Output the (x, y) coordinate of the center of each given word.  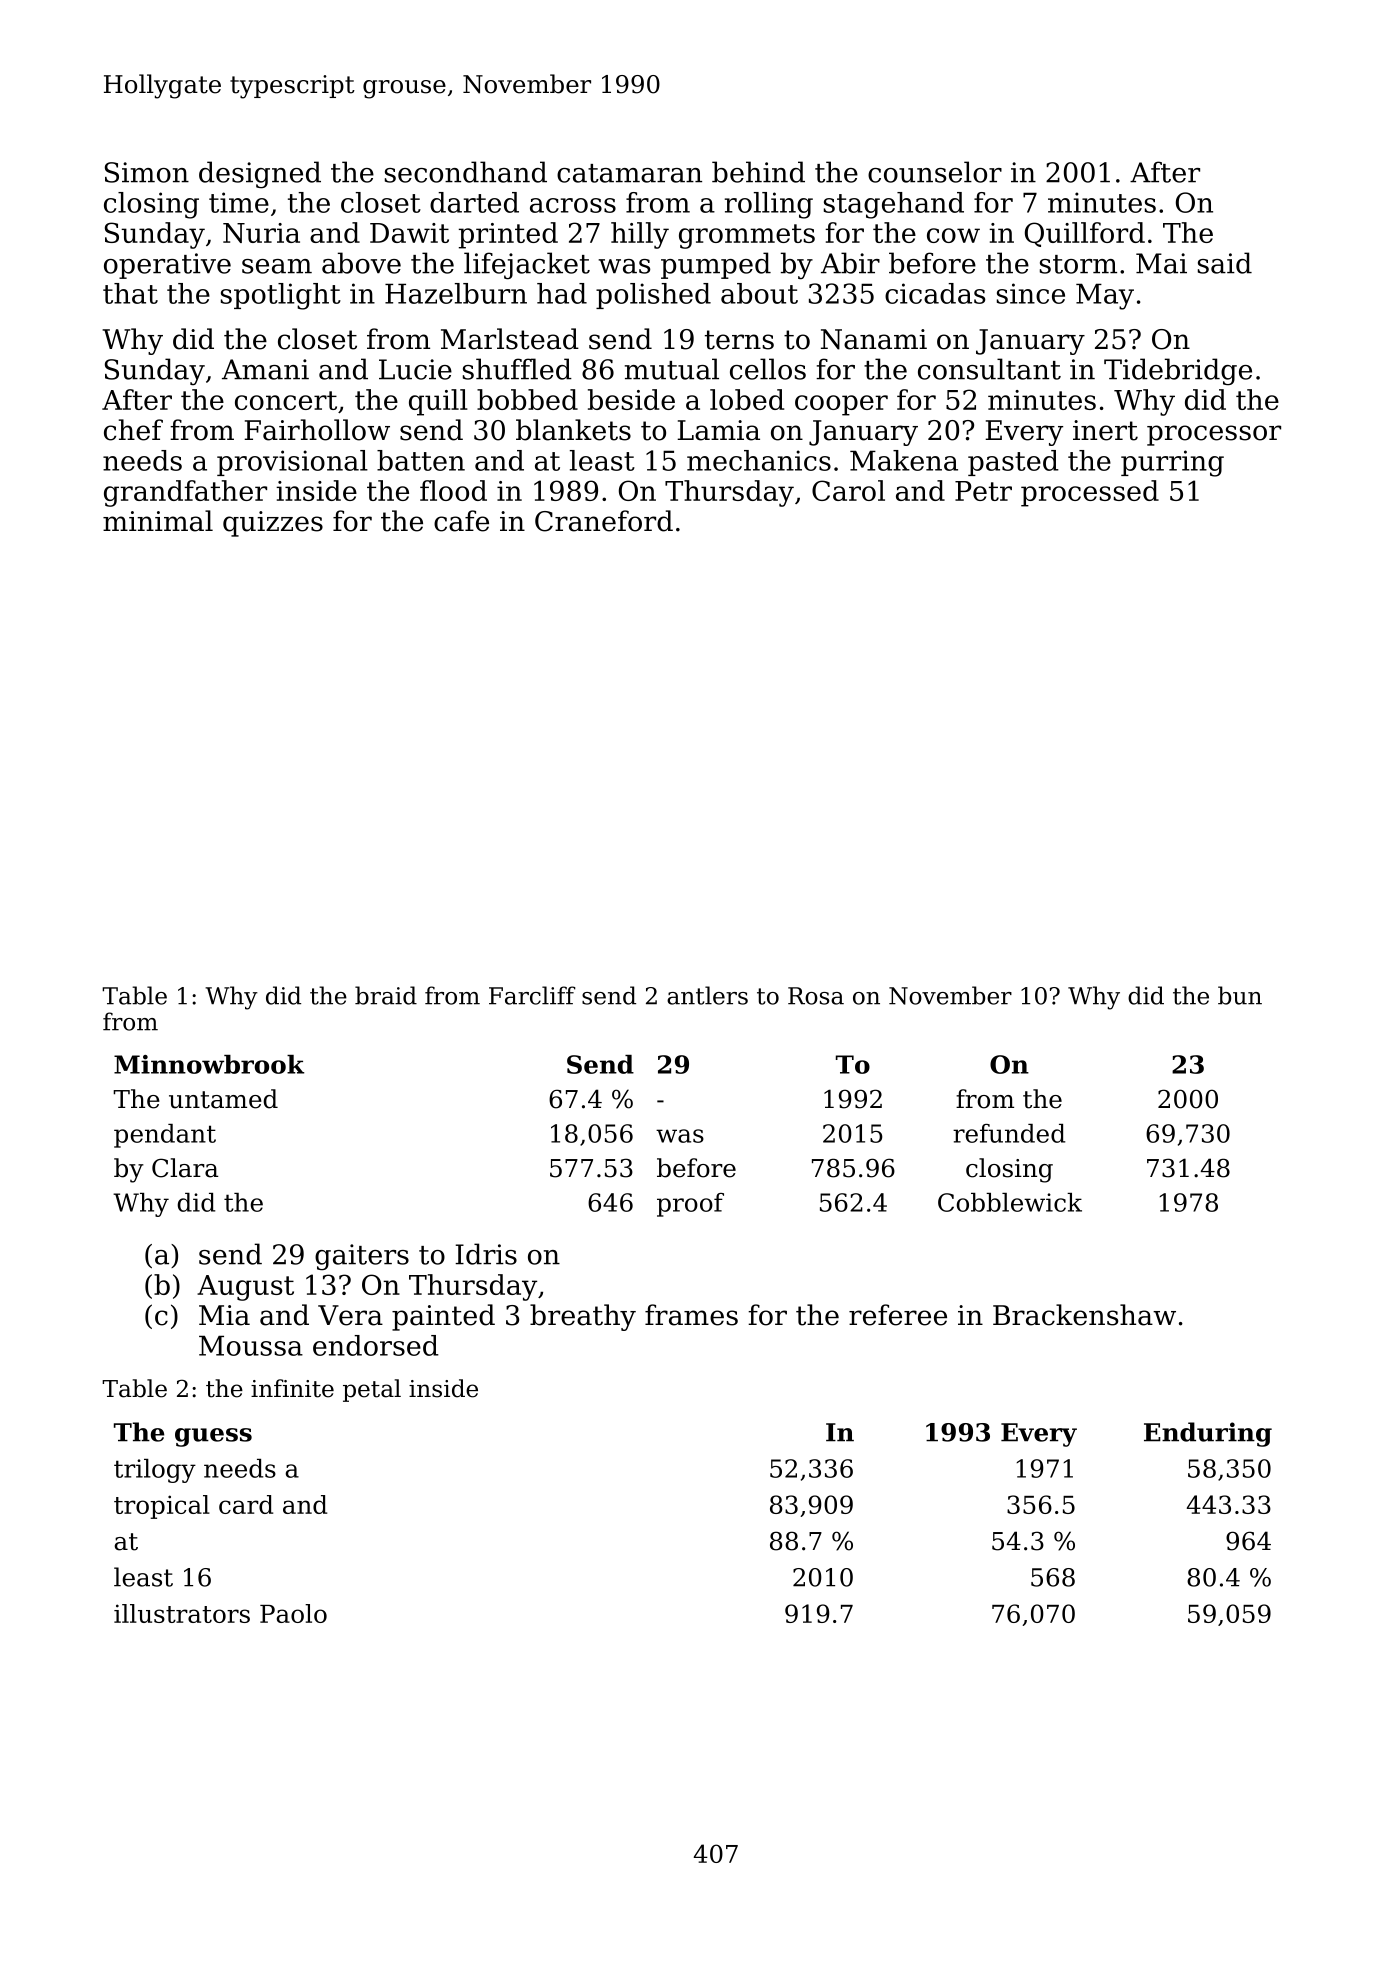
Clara (185, 1168)
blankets (573, 430)
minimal (158, 521)
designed (260, 175)
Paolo (293, 1613)
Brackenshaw (1084, 1315)
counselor (935, 172)
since (1031, 293)
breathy (583, 1317)
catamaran (629, 173)
